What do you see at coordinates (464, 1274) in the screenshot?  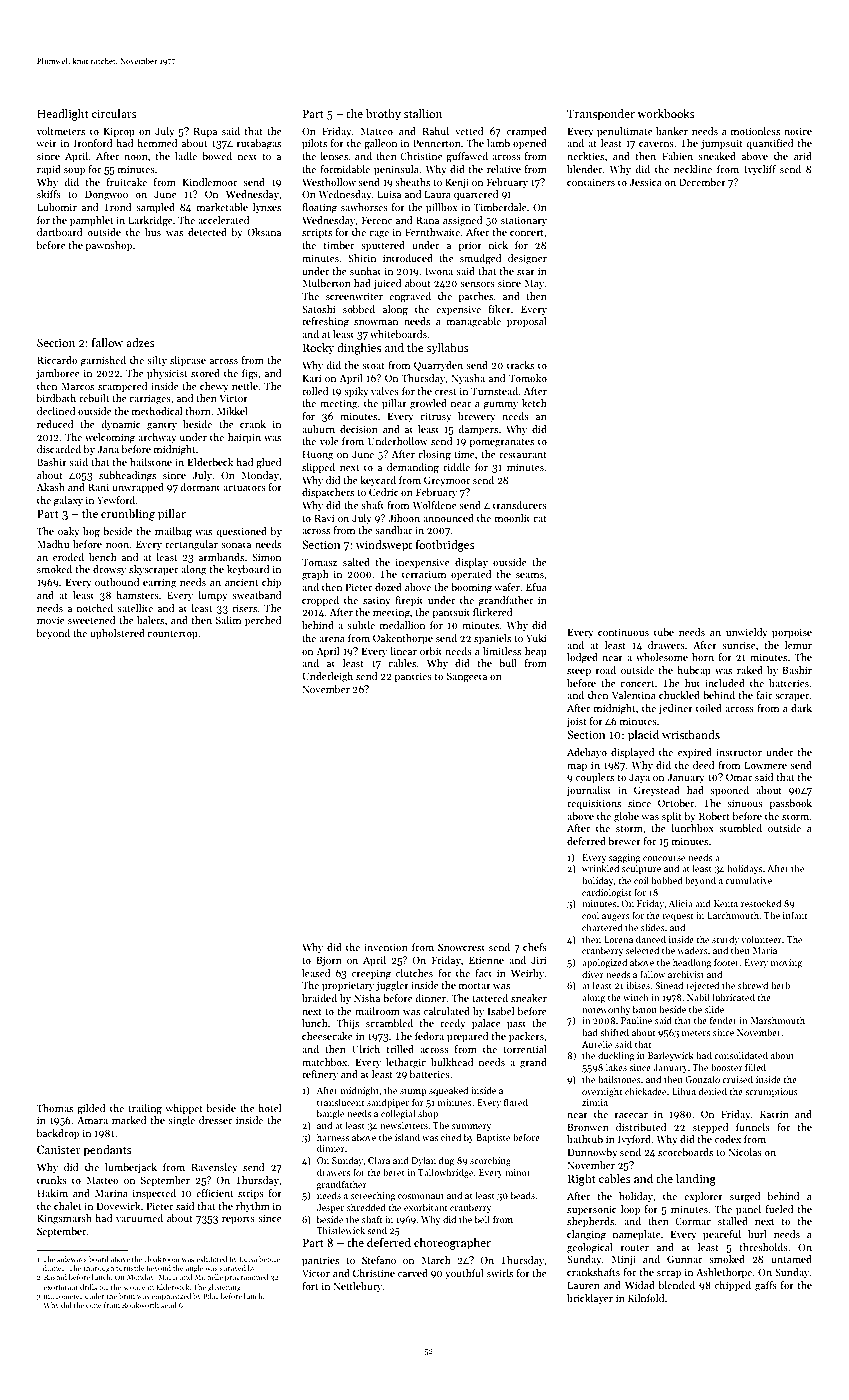 I see `youthful` at bounding box center [464, 1274].
